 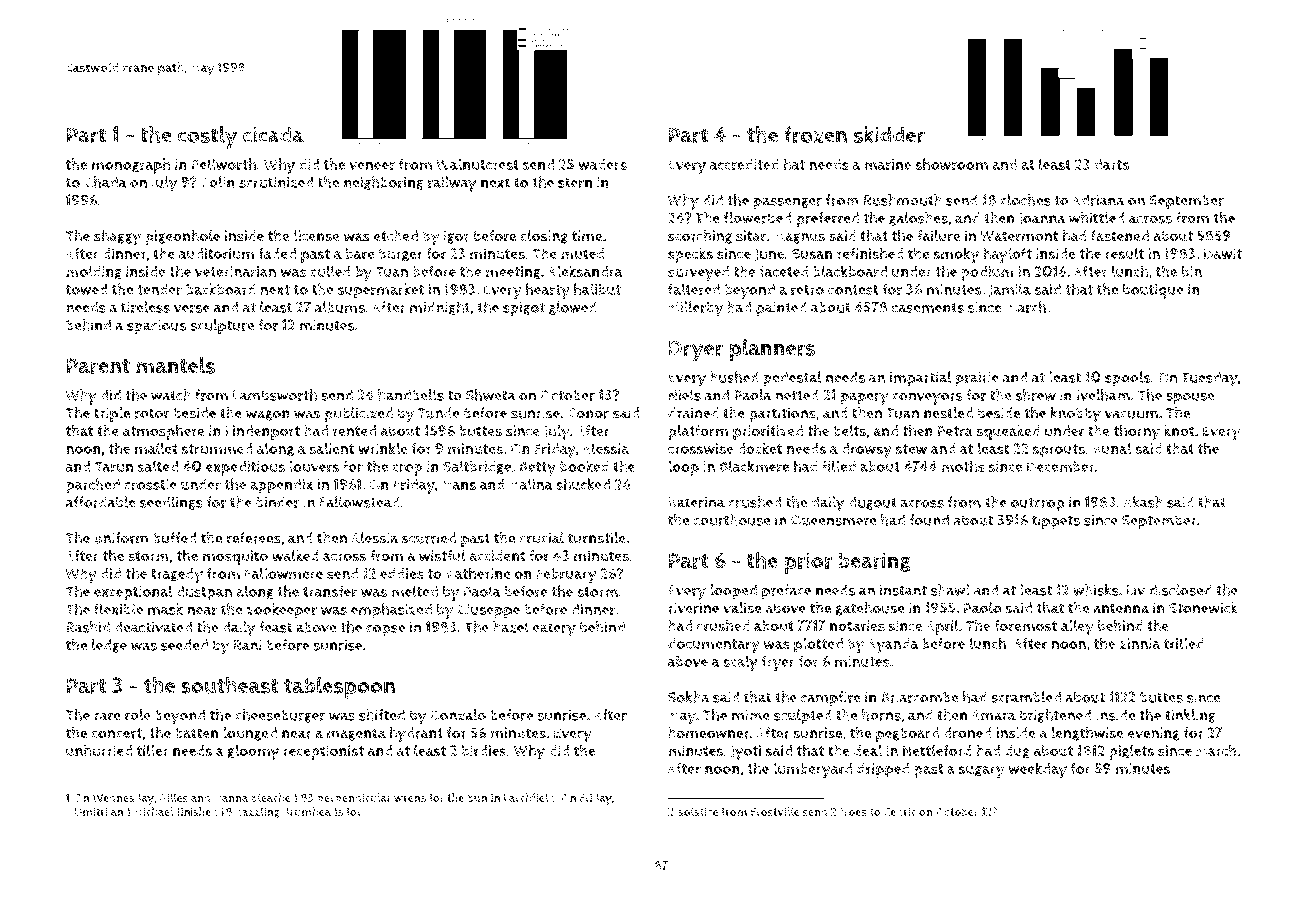 What do you see at coordinates (1111, 164) in the screenshot?
I see `darts` at bounding box center [1111, 164].
